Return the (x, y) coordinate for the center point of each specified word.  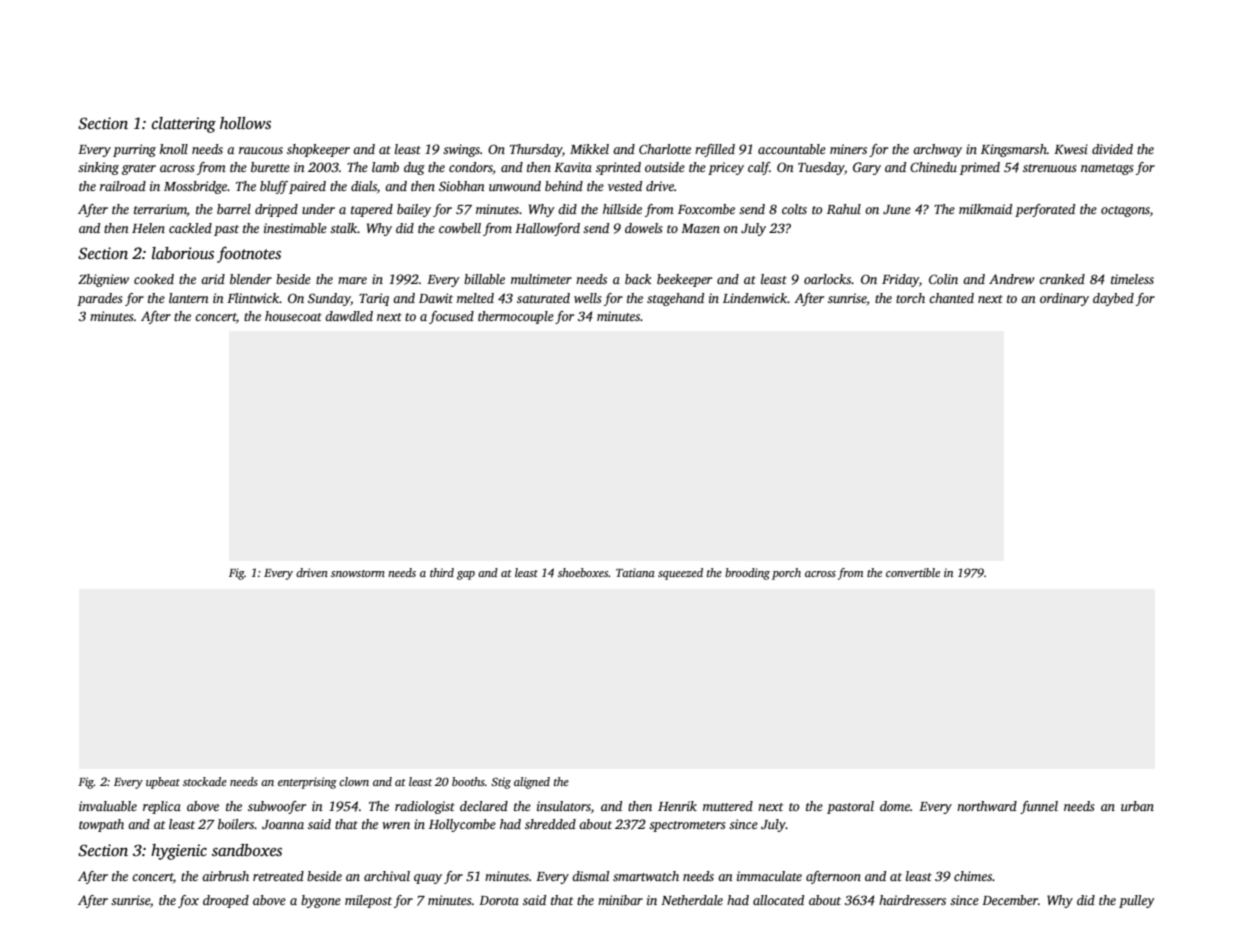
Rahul (844, 209)
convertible (913, 572)
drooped (226, 901)
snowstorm (358, 573)
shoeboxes (583, 572)
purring (134, 150)
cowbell (460, 228)
